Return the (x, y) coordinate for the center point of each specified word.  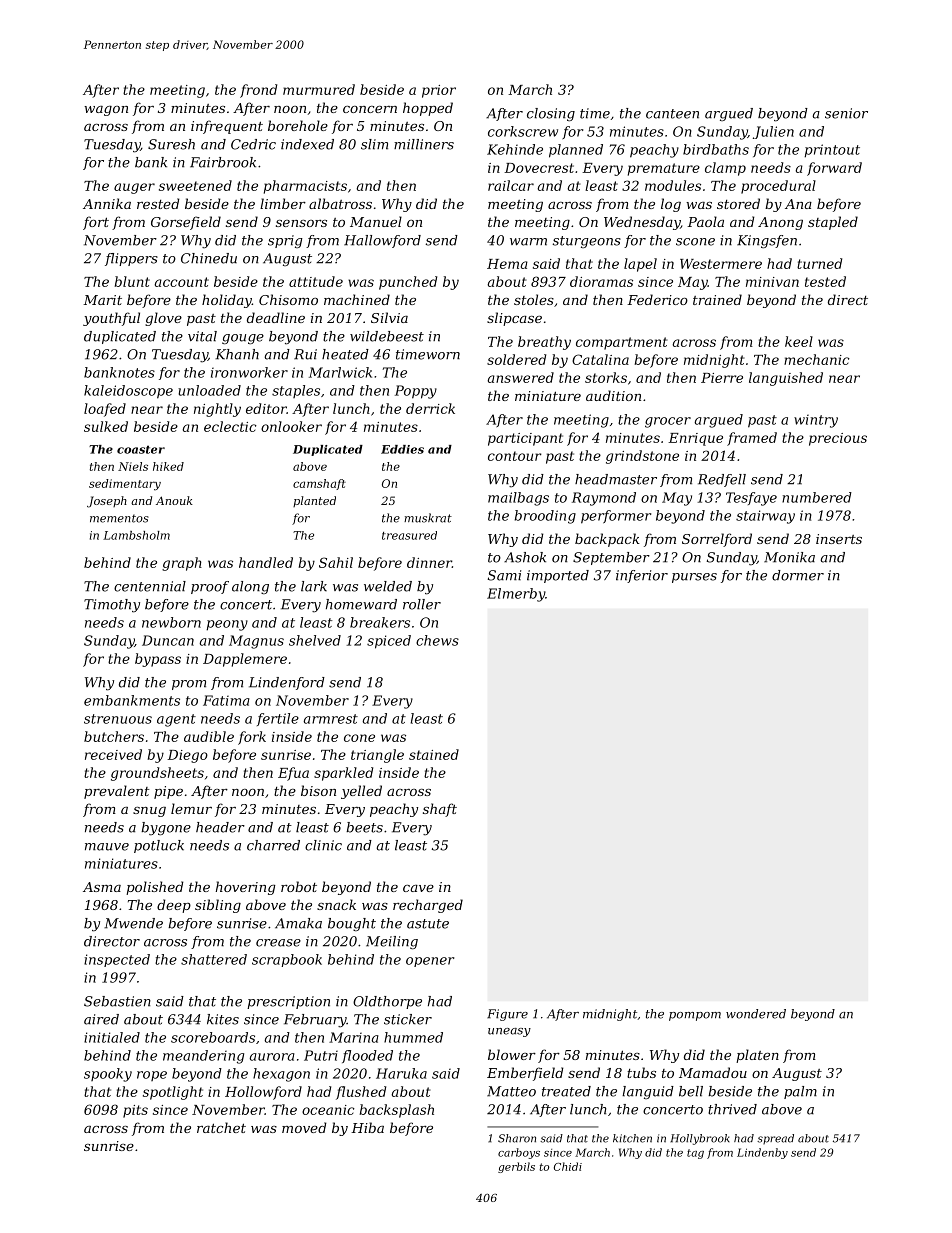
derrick (430, 408)
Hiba (367, 1127)
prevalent (117, 792)
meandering (203, 1057)
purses (694, 578)
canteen (672, 114)
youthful (111, 319)
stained (434, 754)
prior (439, 91)
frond (258, 91)
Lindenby (762, 1153)
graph (182, 564)
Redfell (722, 480)
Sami (504, 575)
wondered (756, 1014)
